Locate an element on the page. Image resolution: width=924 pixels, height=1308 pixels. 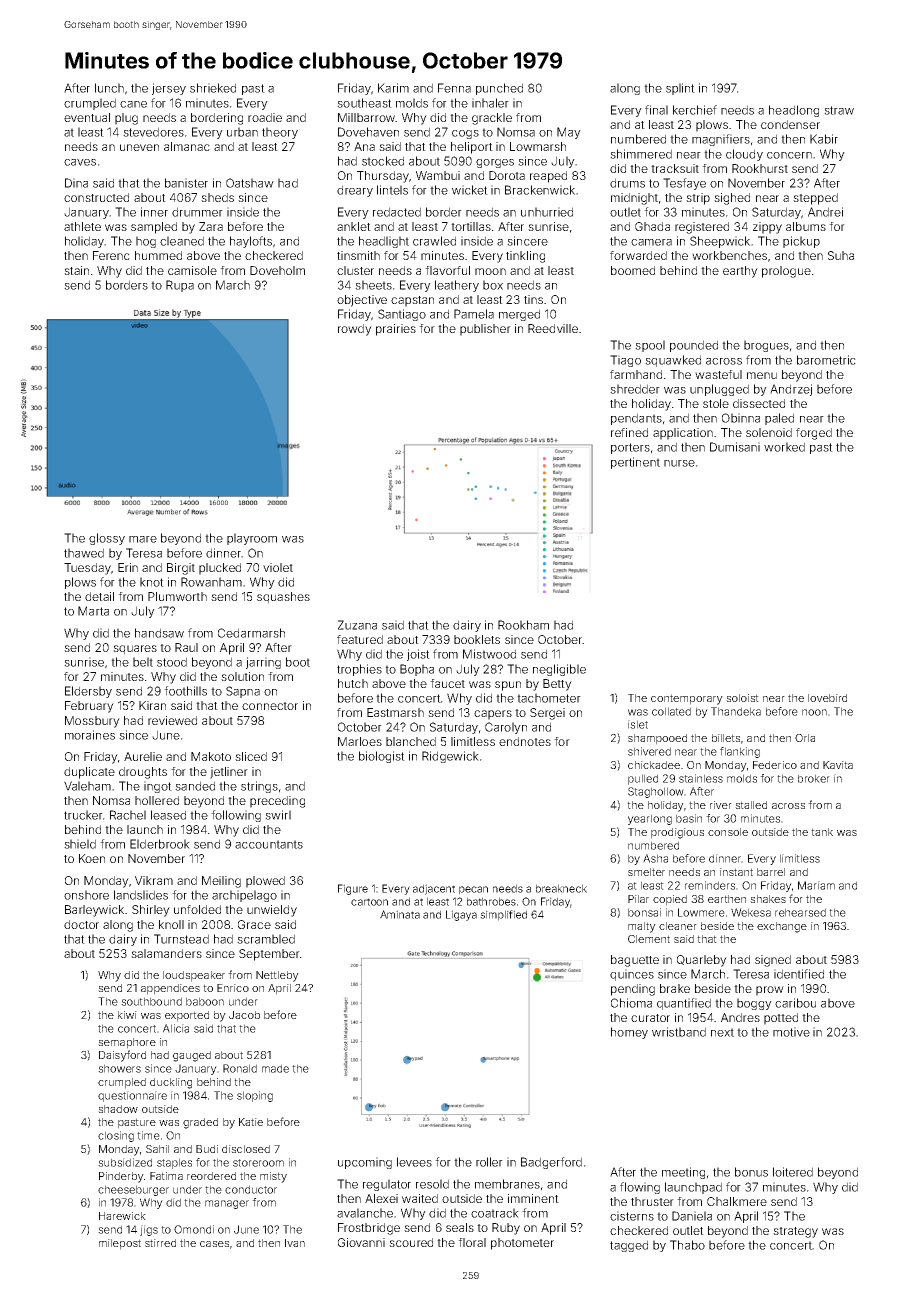
earthy is located at coordinates (740, 272).
